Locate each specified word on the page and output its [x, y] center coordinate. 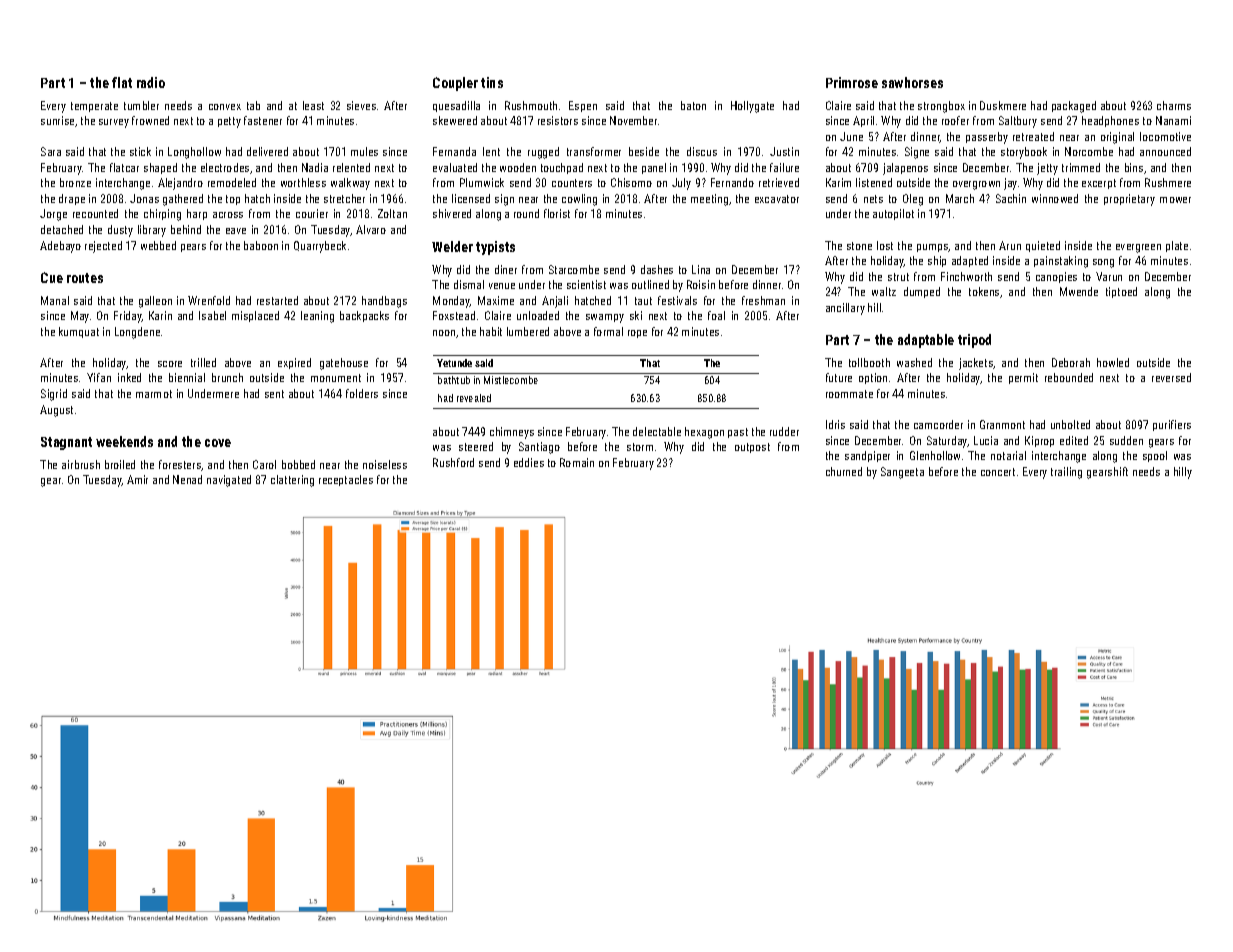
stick [140, 151]
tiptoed [1121, 292]
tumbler [141, 105]
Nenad [187, 479]
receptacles [346, 480]
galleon [155, 302]
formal [608, 331]
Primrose [852, 82]
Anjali [555, 302]
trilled [203, 362]
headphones [1110, 121]
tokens [984, 291]
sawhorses [912, 82]
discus [702, 151]
